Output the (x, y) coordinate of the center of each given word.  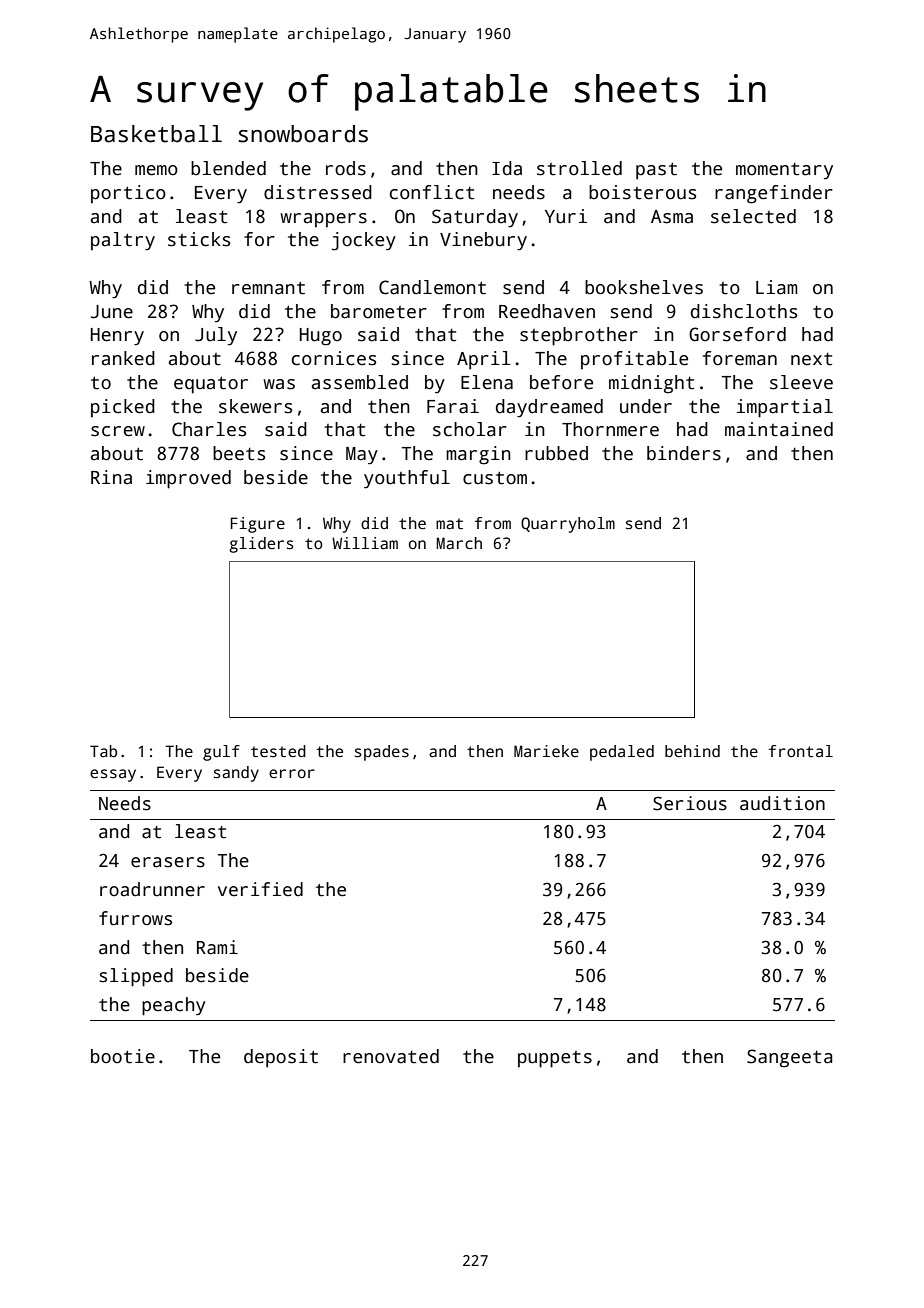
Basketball (156, 134)
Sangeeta (789, 1058)
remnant (268, 288)
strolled (579, 168)
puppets (555, 1059)
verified (260, 889)
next (811, 359)
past (656, 171)
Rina (111, 477)
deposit (281, 1058)
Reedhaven (547, 311)
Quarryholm (568, 525)
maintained (779, 429)
